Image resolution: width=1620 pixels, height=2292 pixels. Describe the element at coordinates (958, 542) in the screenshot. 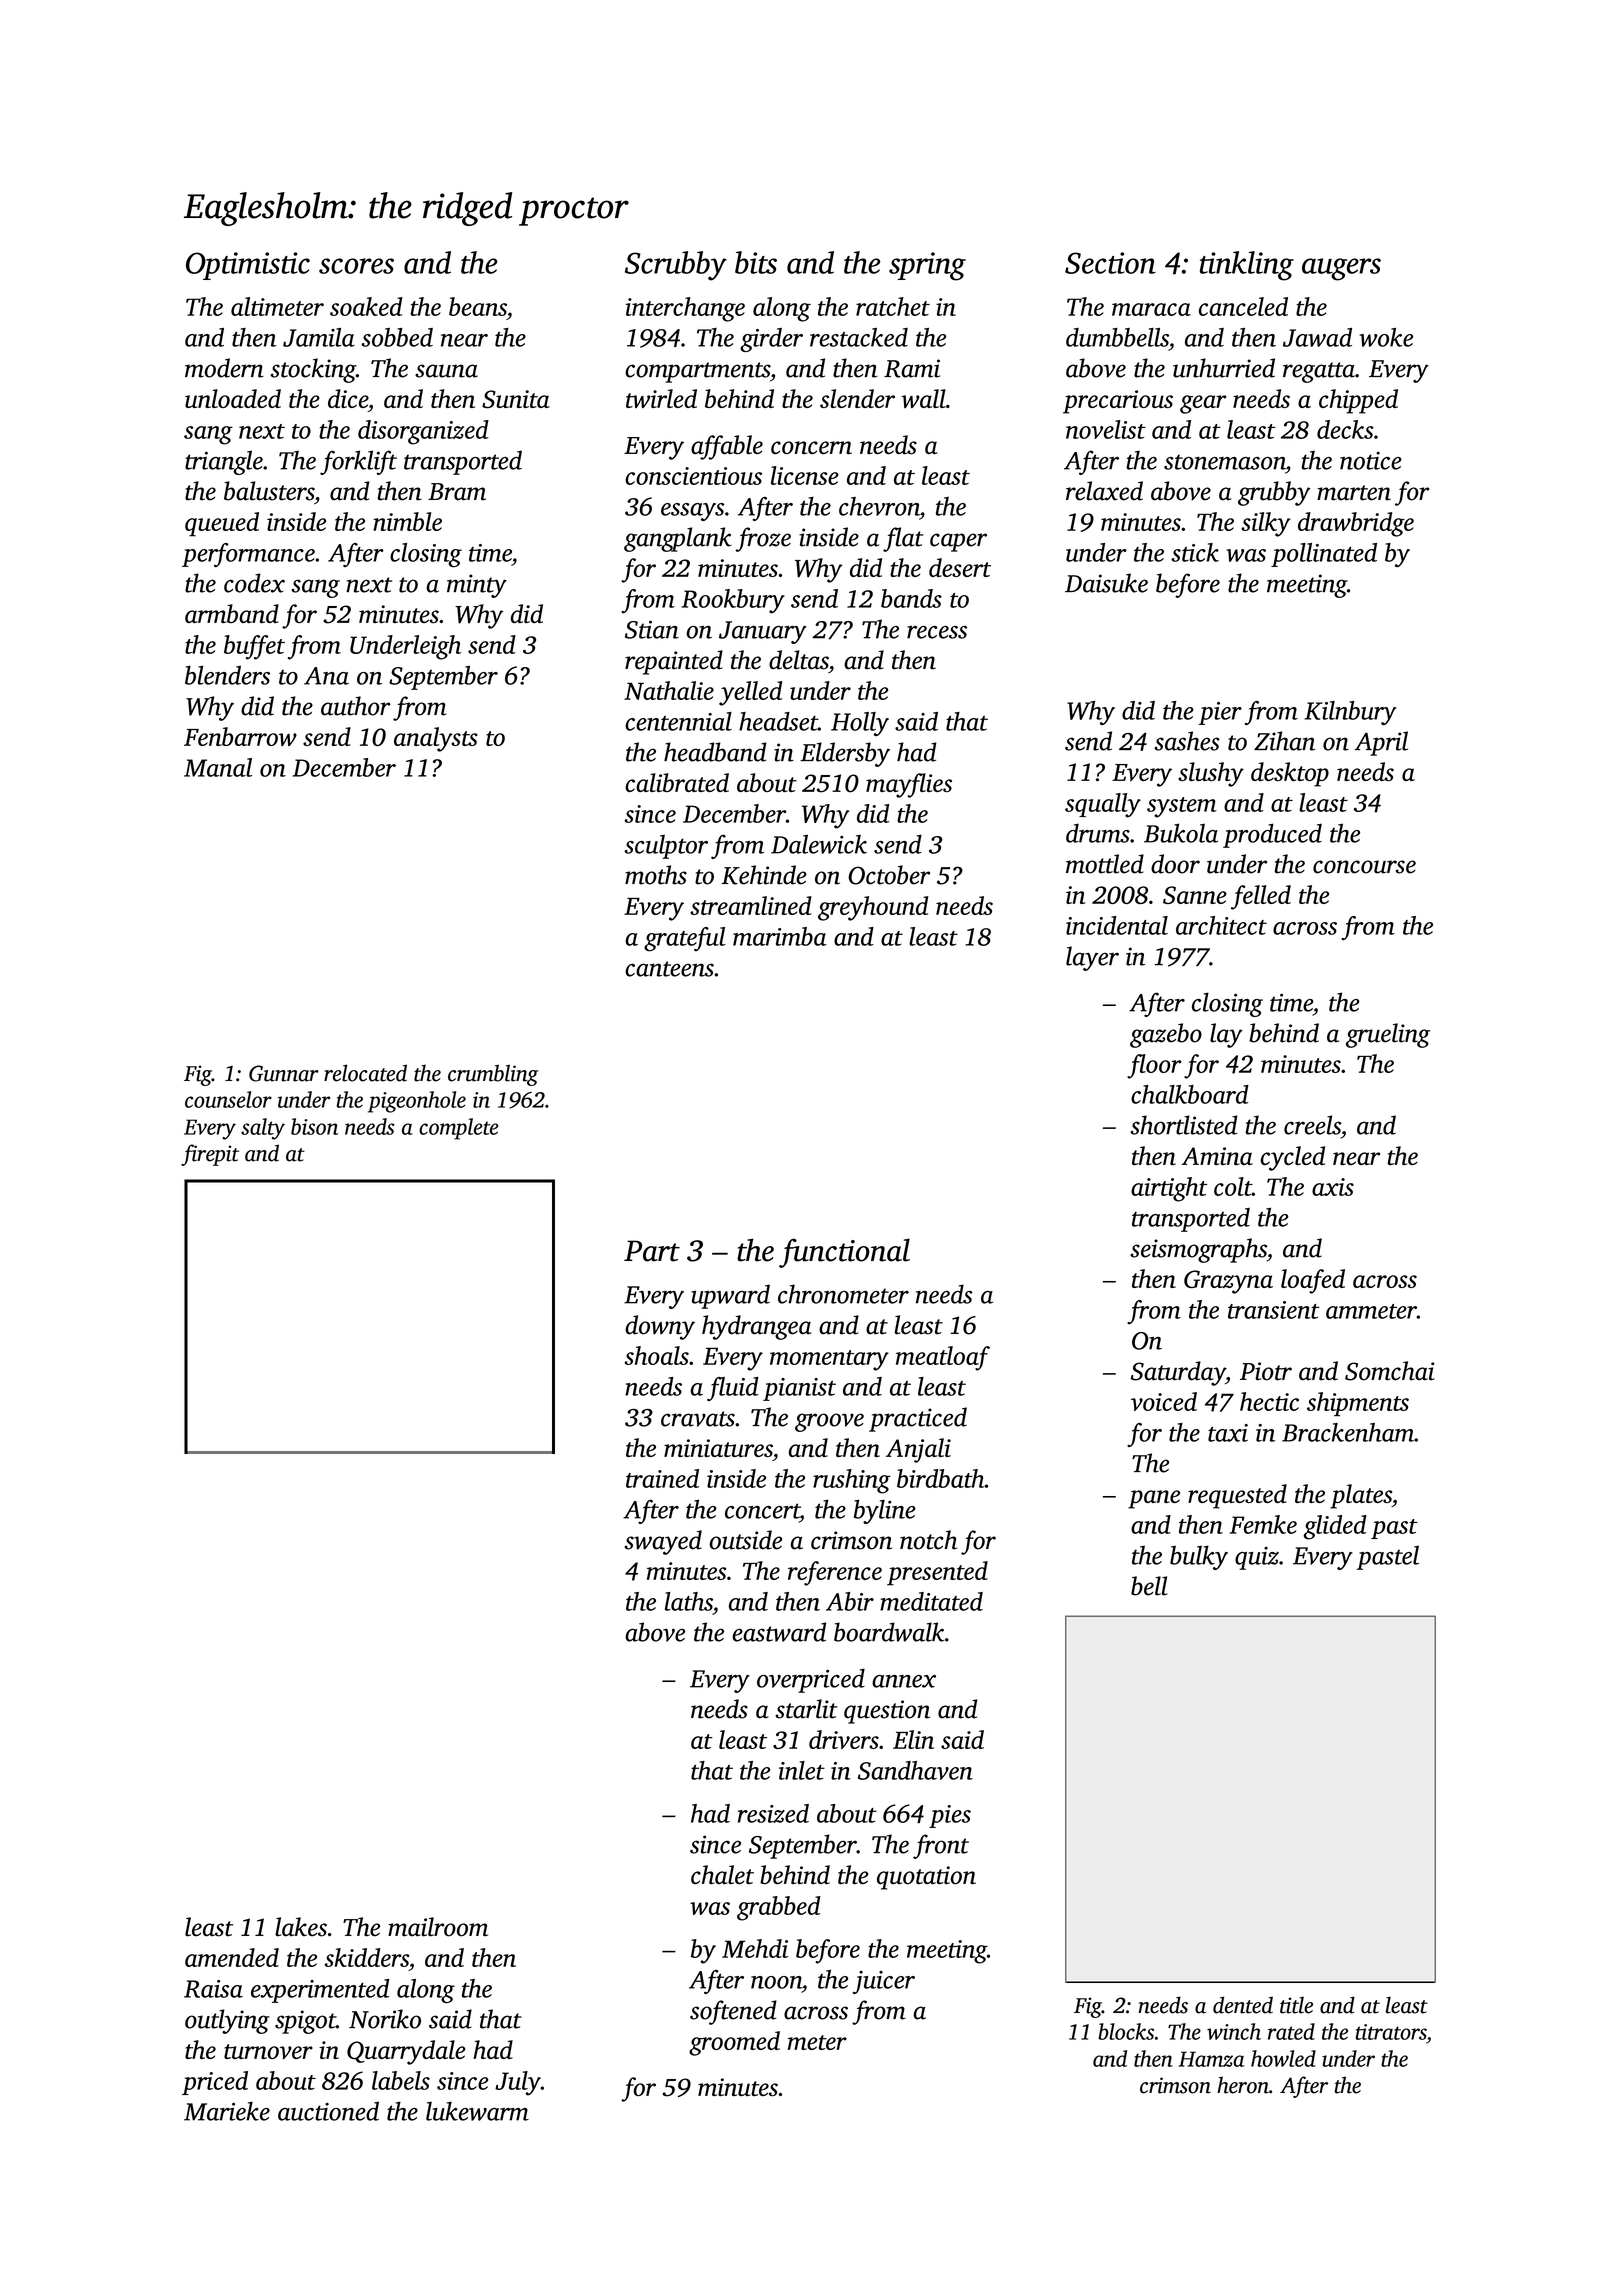

I see `caper` at that location.
